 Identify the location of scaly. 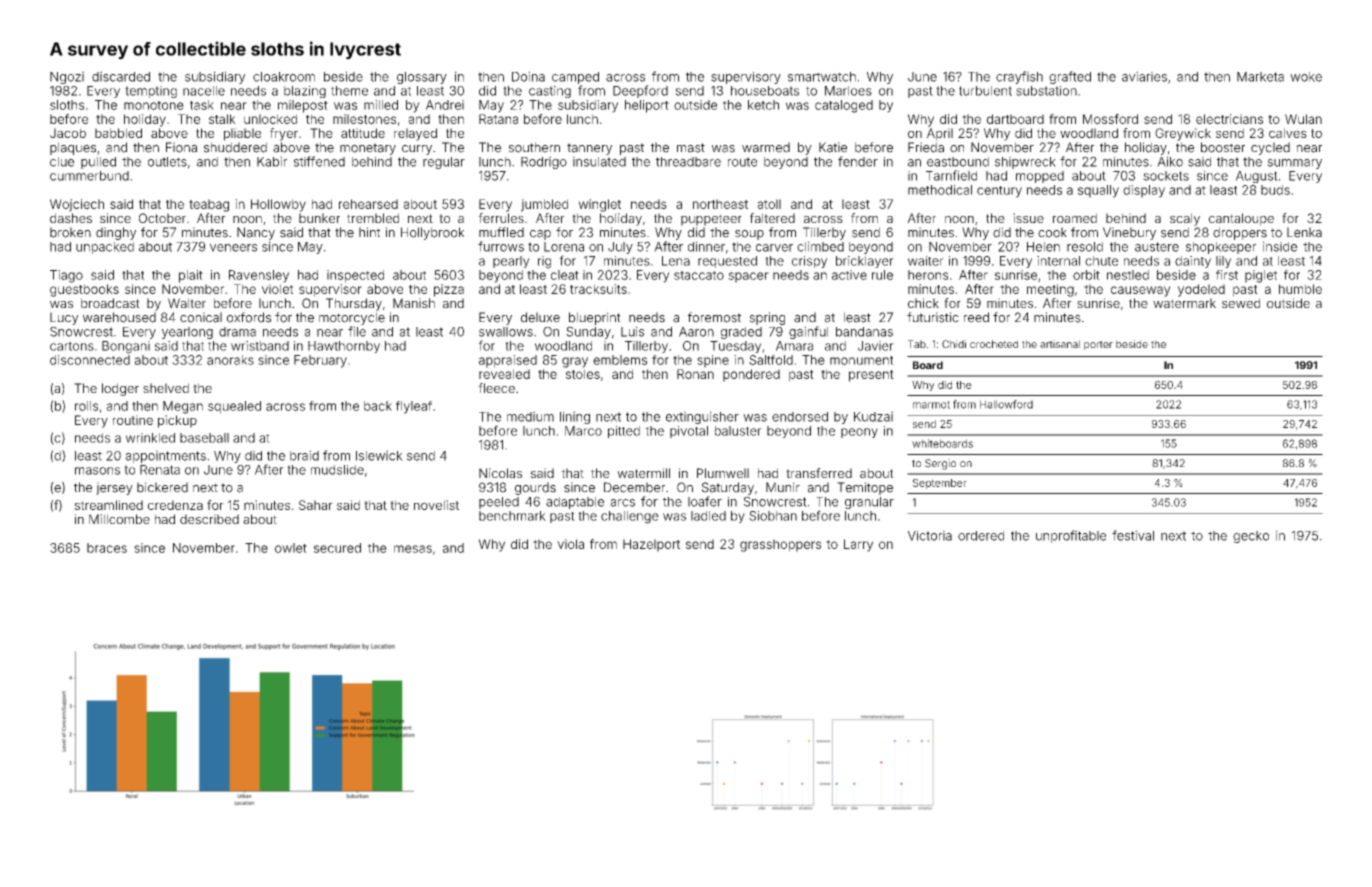
(1185, 219).
